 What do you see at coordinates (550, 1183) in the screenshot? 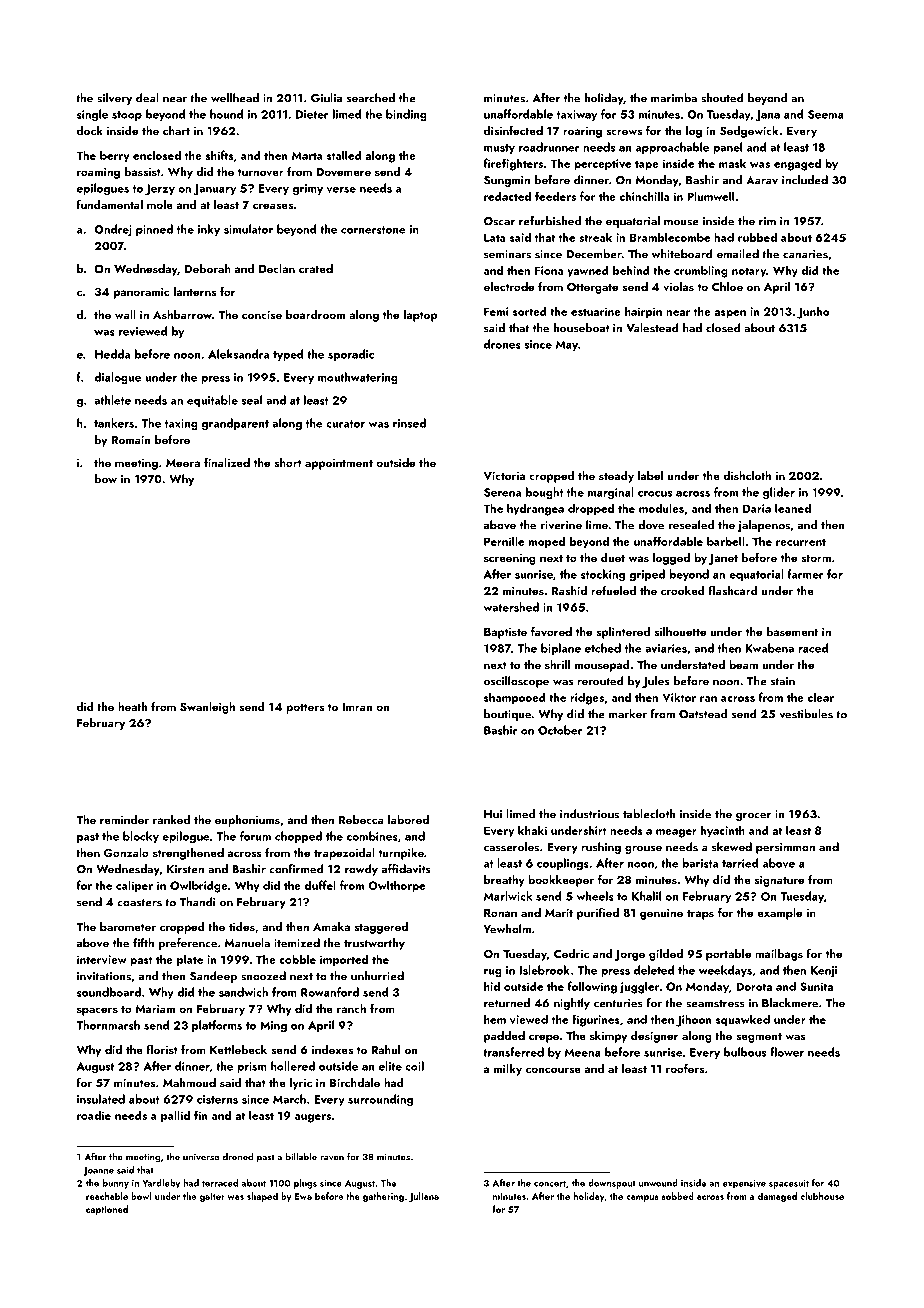
I see `concert` at bounding box center [550, 1183].
